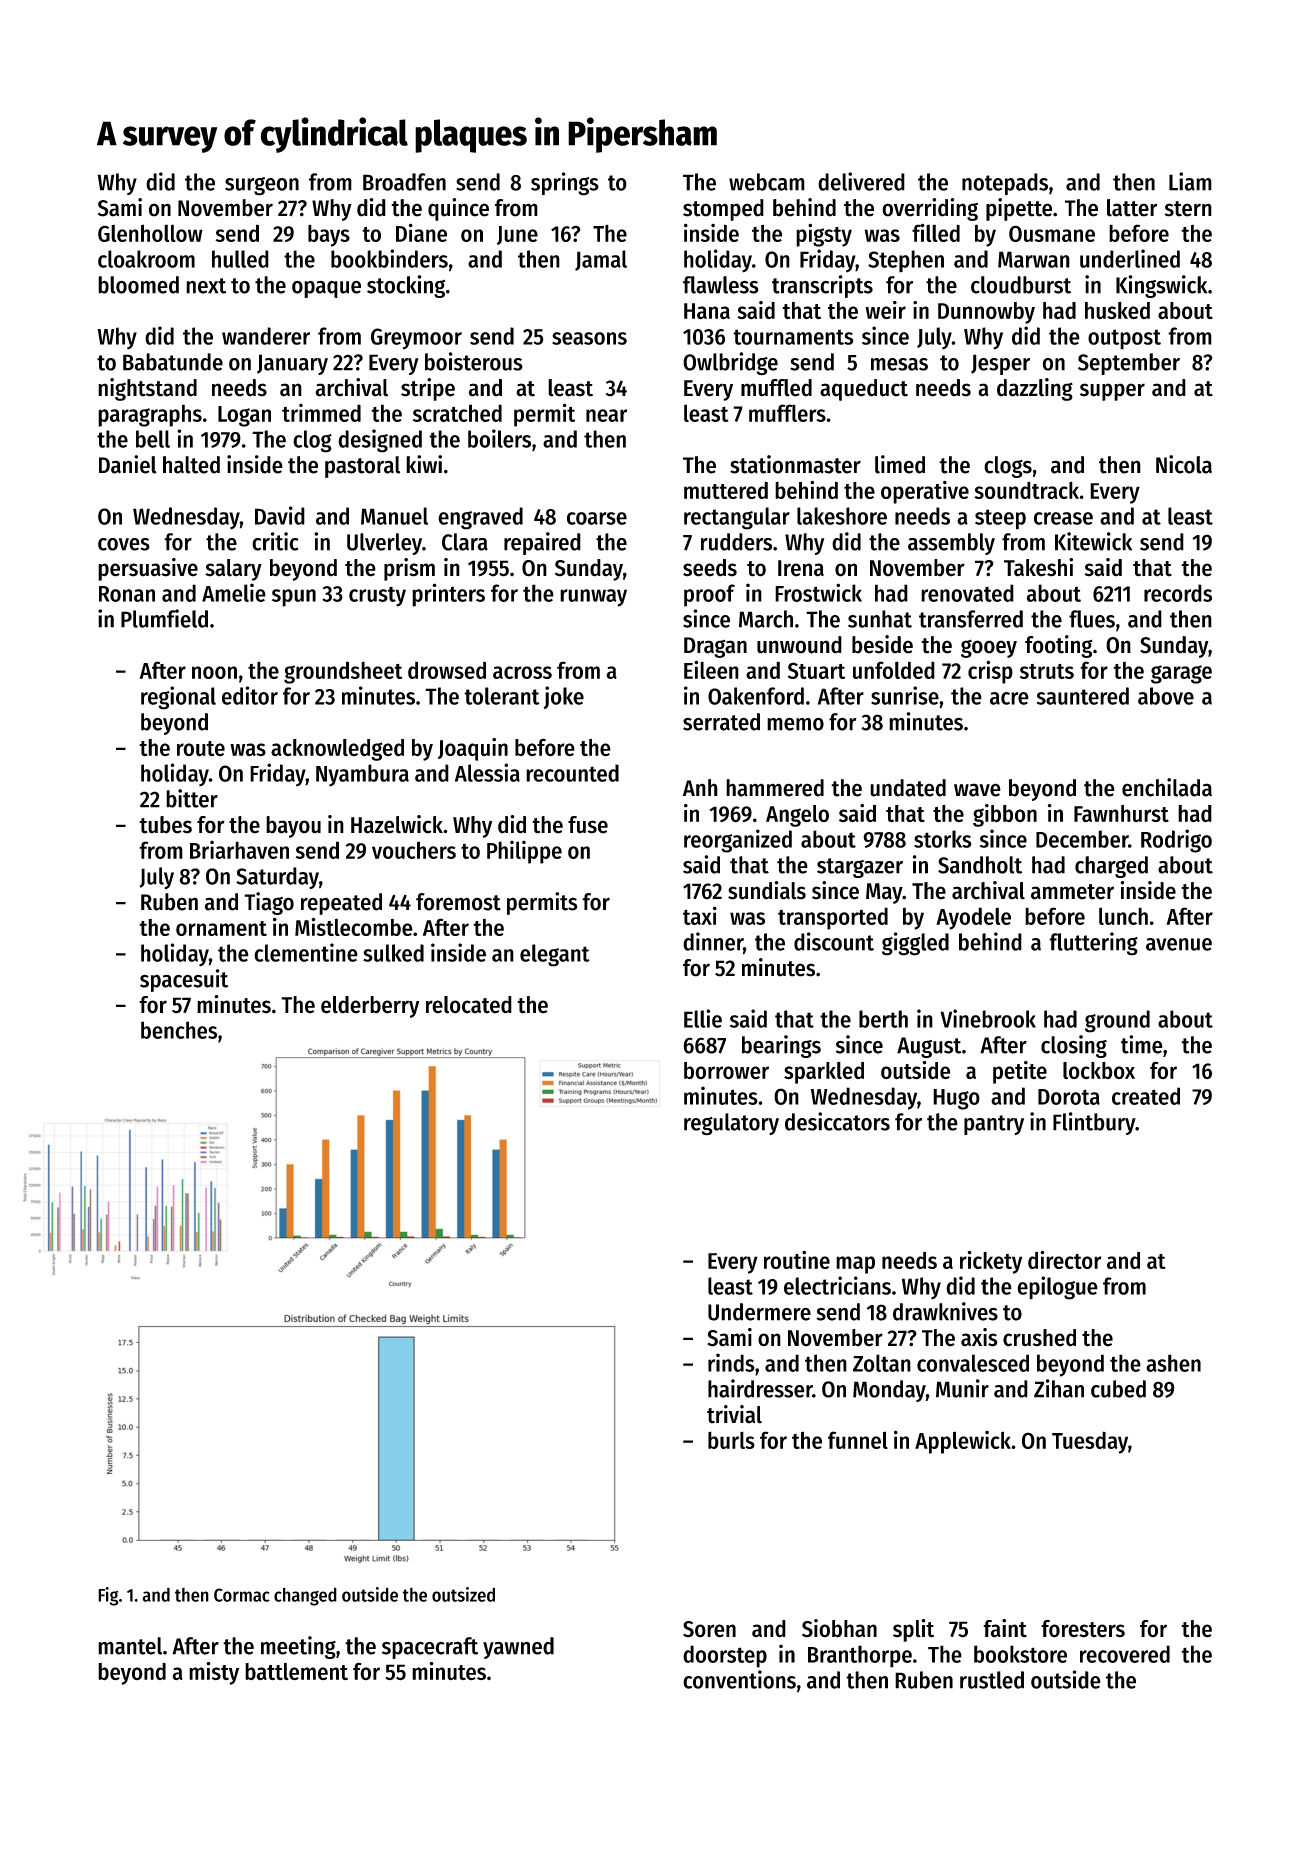  Describe the element at coordinates (192, 798) in the screenshot. I see `bitter` at that location.
